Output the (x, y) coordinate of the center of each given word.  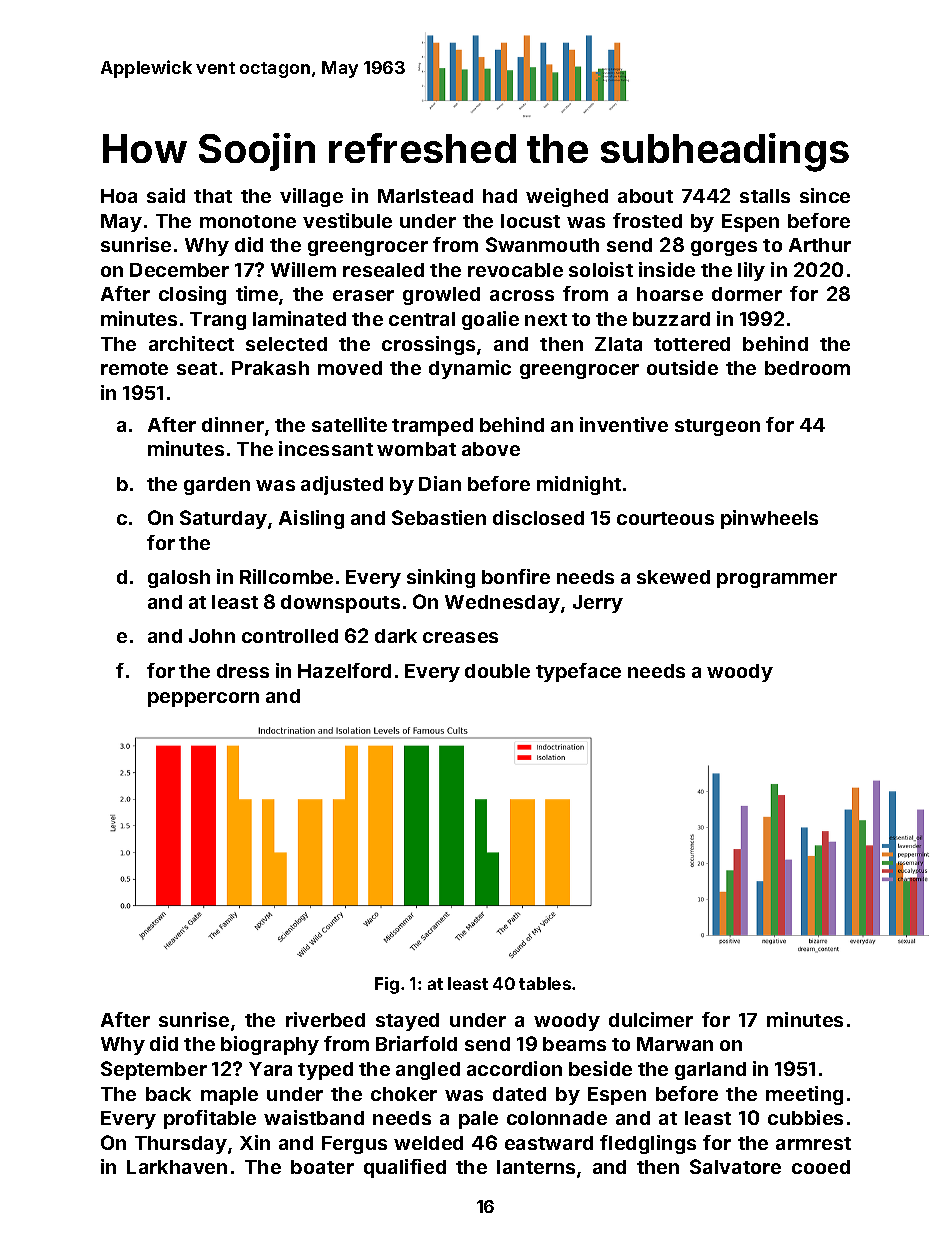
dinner (233, 424)
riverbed (325, 1019)
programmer (777, 580)
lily (751, 271)
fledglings (648, 1144)
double (497, 671)
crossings (428, 345)
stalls (765, 196)
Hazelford (344, 670)
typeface (578, 672)
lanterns (536, 1167)
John (212, 636)
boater (322, 1167)
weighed (567, 197)
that (213, 196)
